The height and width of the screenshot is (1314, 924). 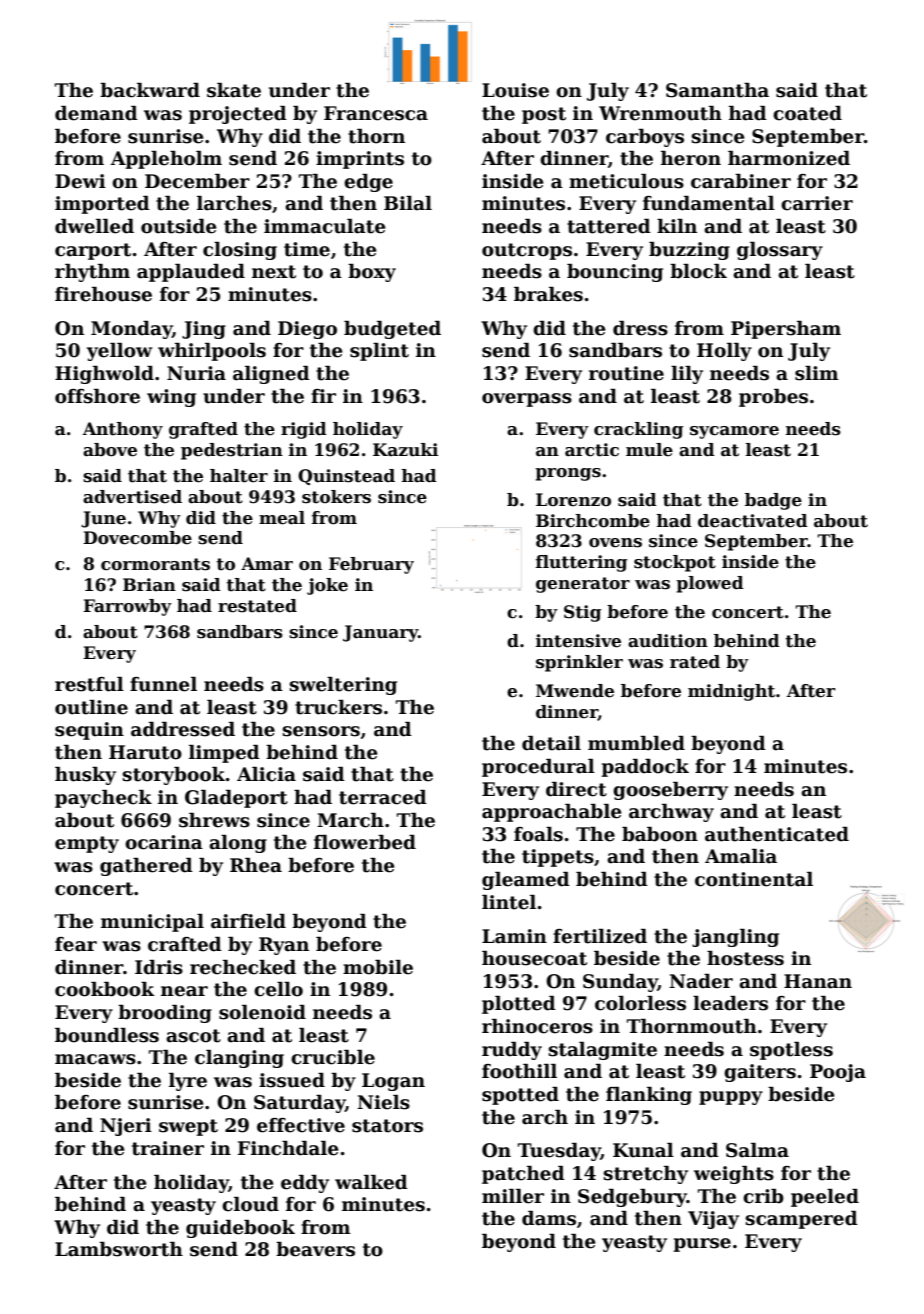 What do you see at coordinates (240, 1229) in the screenshot?
I see `guidebook` at bounding box center [240, 1229].
